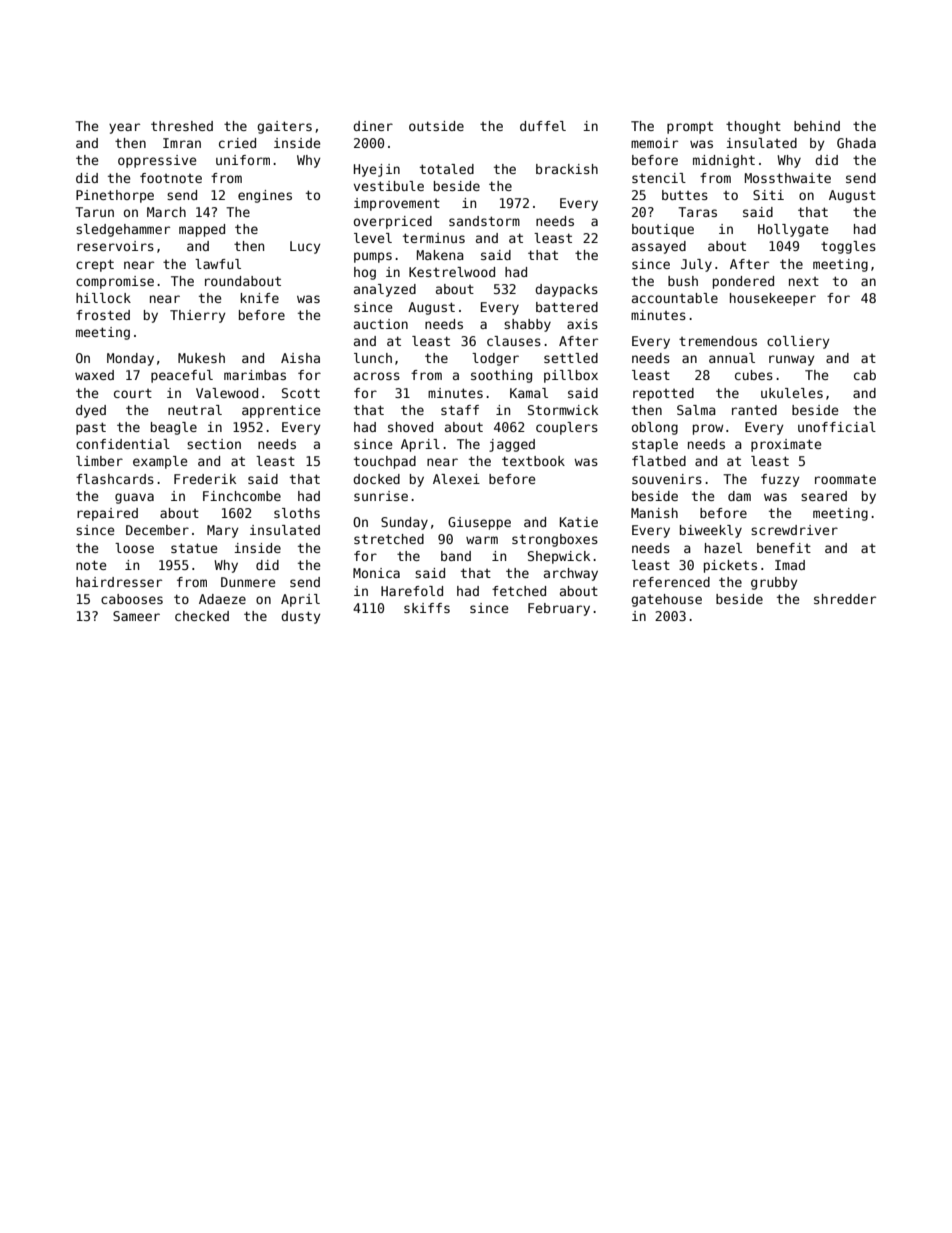 The width and height of the screenshot is (952, 1233). Describe the element at coordinates (753, 127) in the screenshot. I see `thought` at that location.
